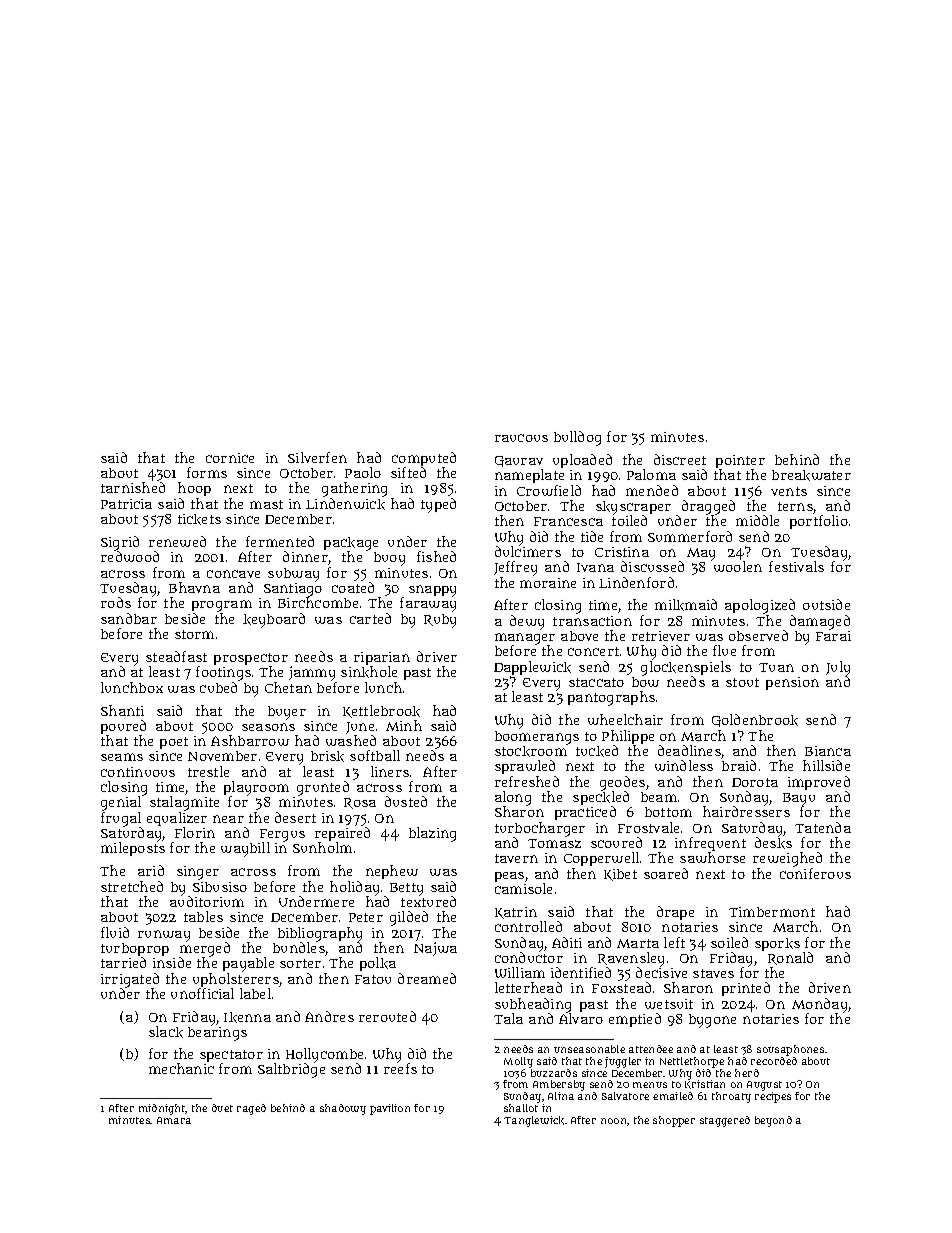 This screenshot has width=952, height=1233. What do you see at coordinates (438, 505) in the screenshot?
I see `typed` at bounding box center [438, 505].
